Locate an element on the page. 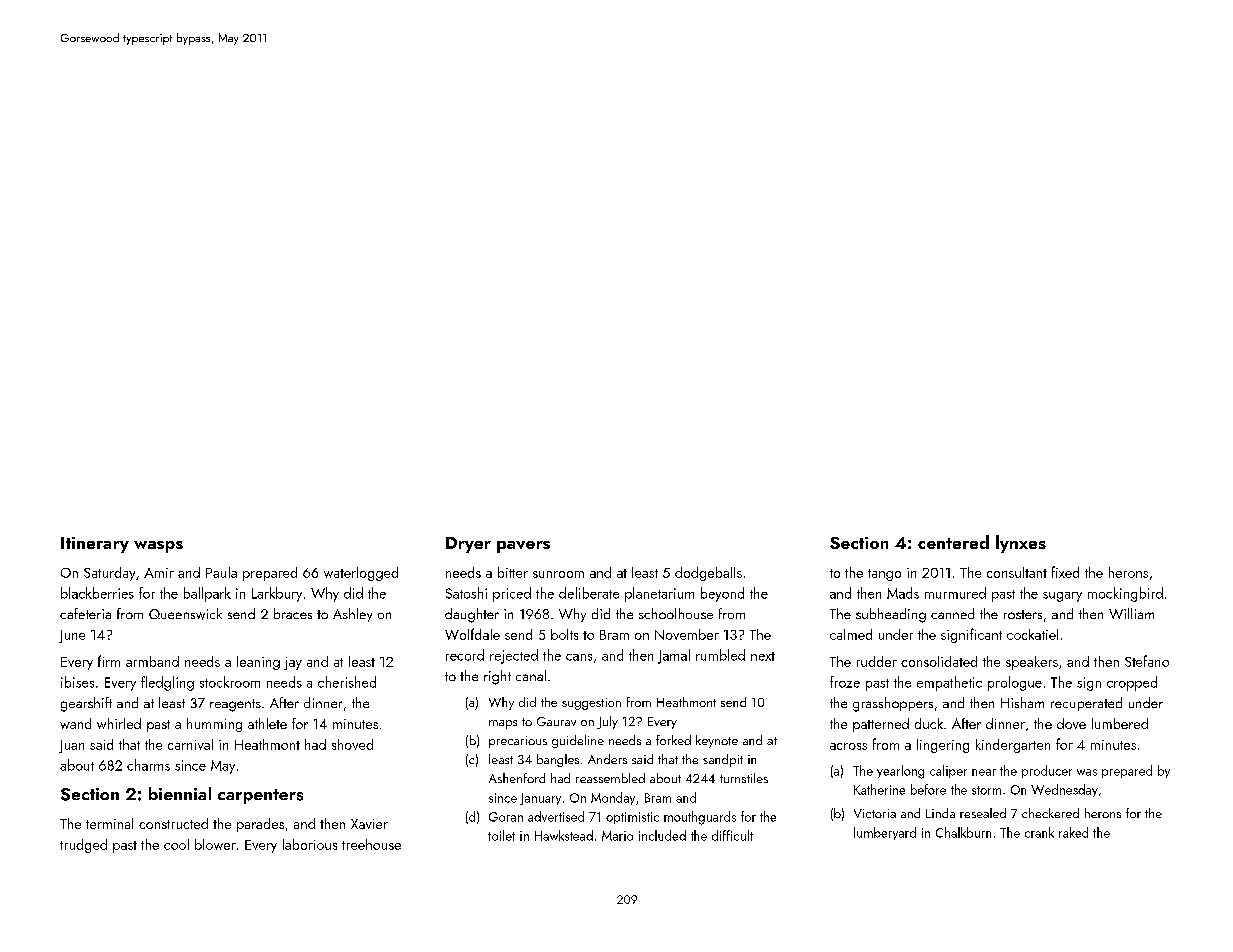 The width and height of the page is (1233, 952). bitter is located at coordinates (513, 572).
